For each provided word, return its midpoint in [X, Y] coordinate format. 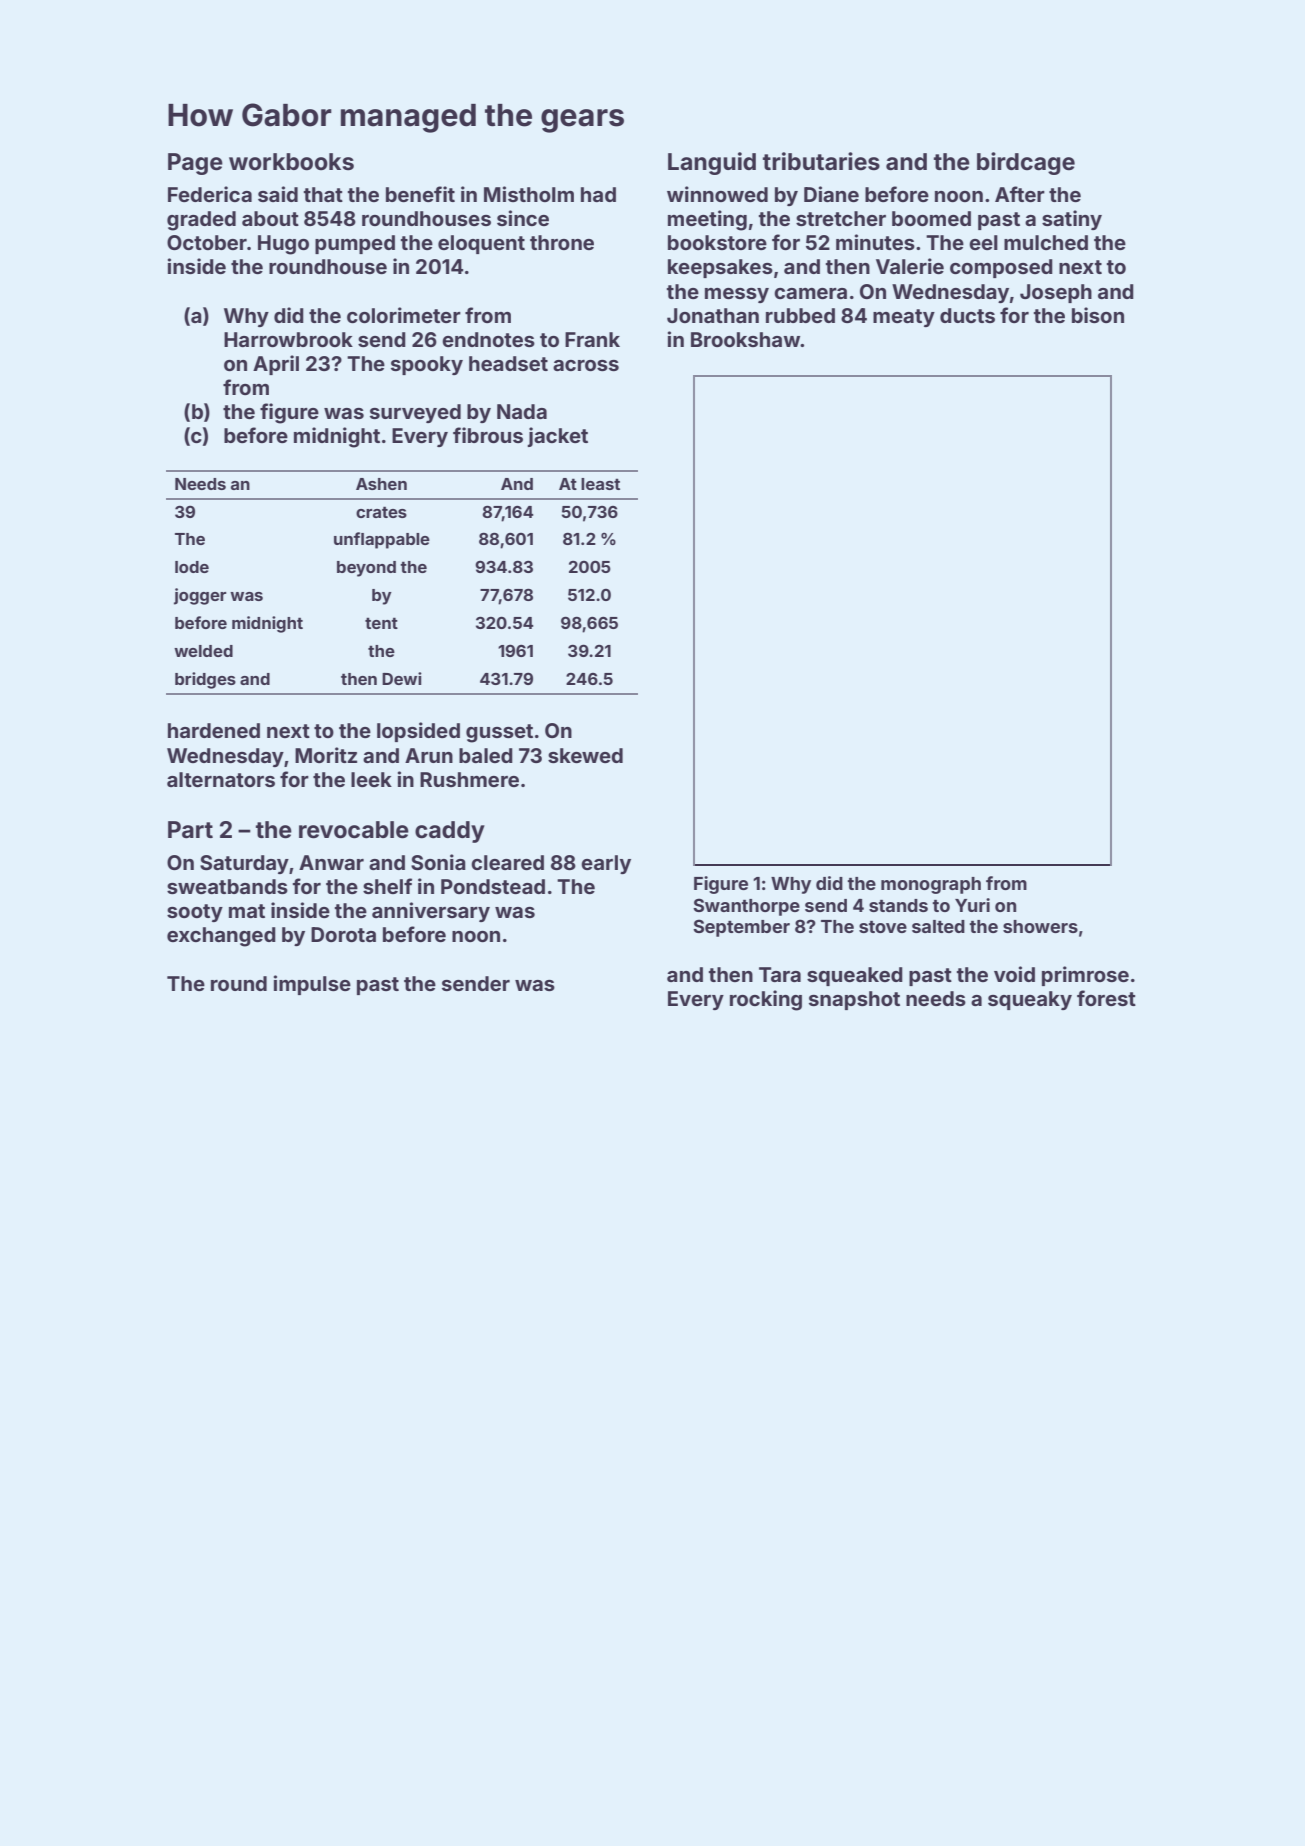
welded [203, 651]
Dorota [343, 934]
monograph [931, 885]
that [323, 194]
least [600, 484]
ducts [967, 315]
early [606, 864]
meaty [904, 318]
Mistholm [529, 194]
